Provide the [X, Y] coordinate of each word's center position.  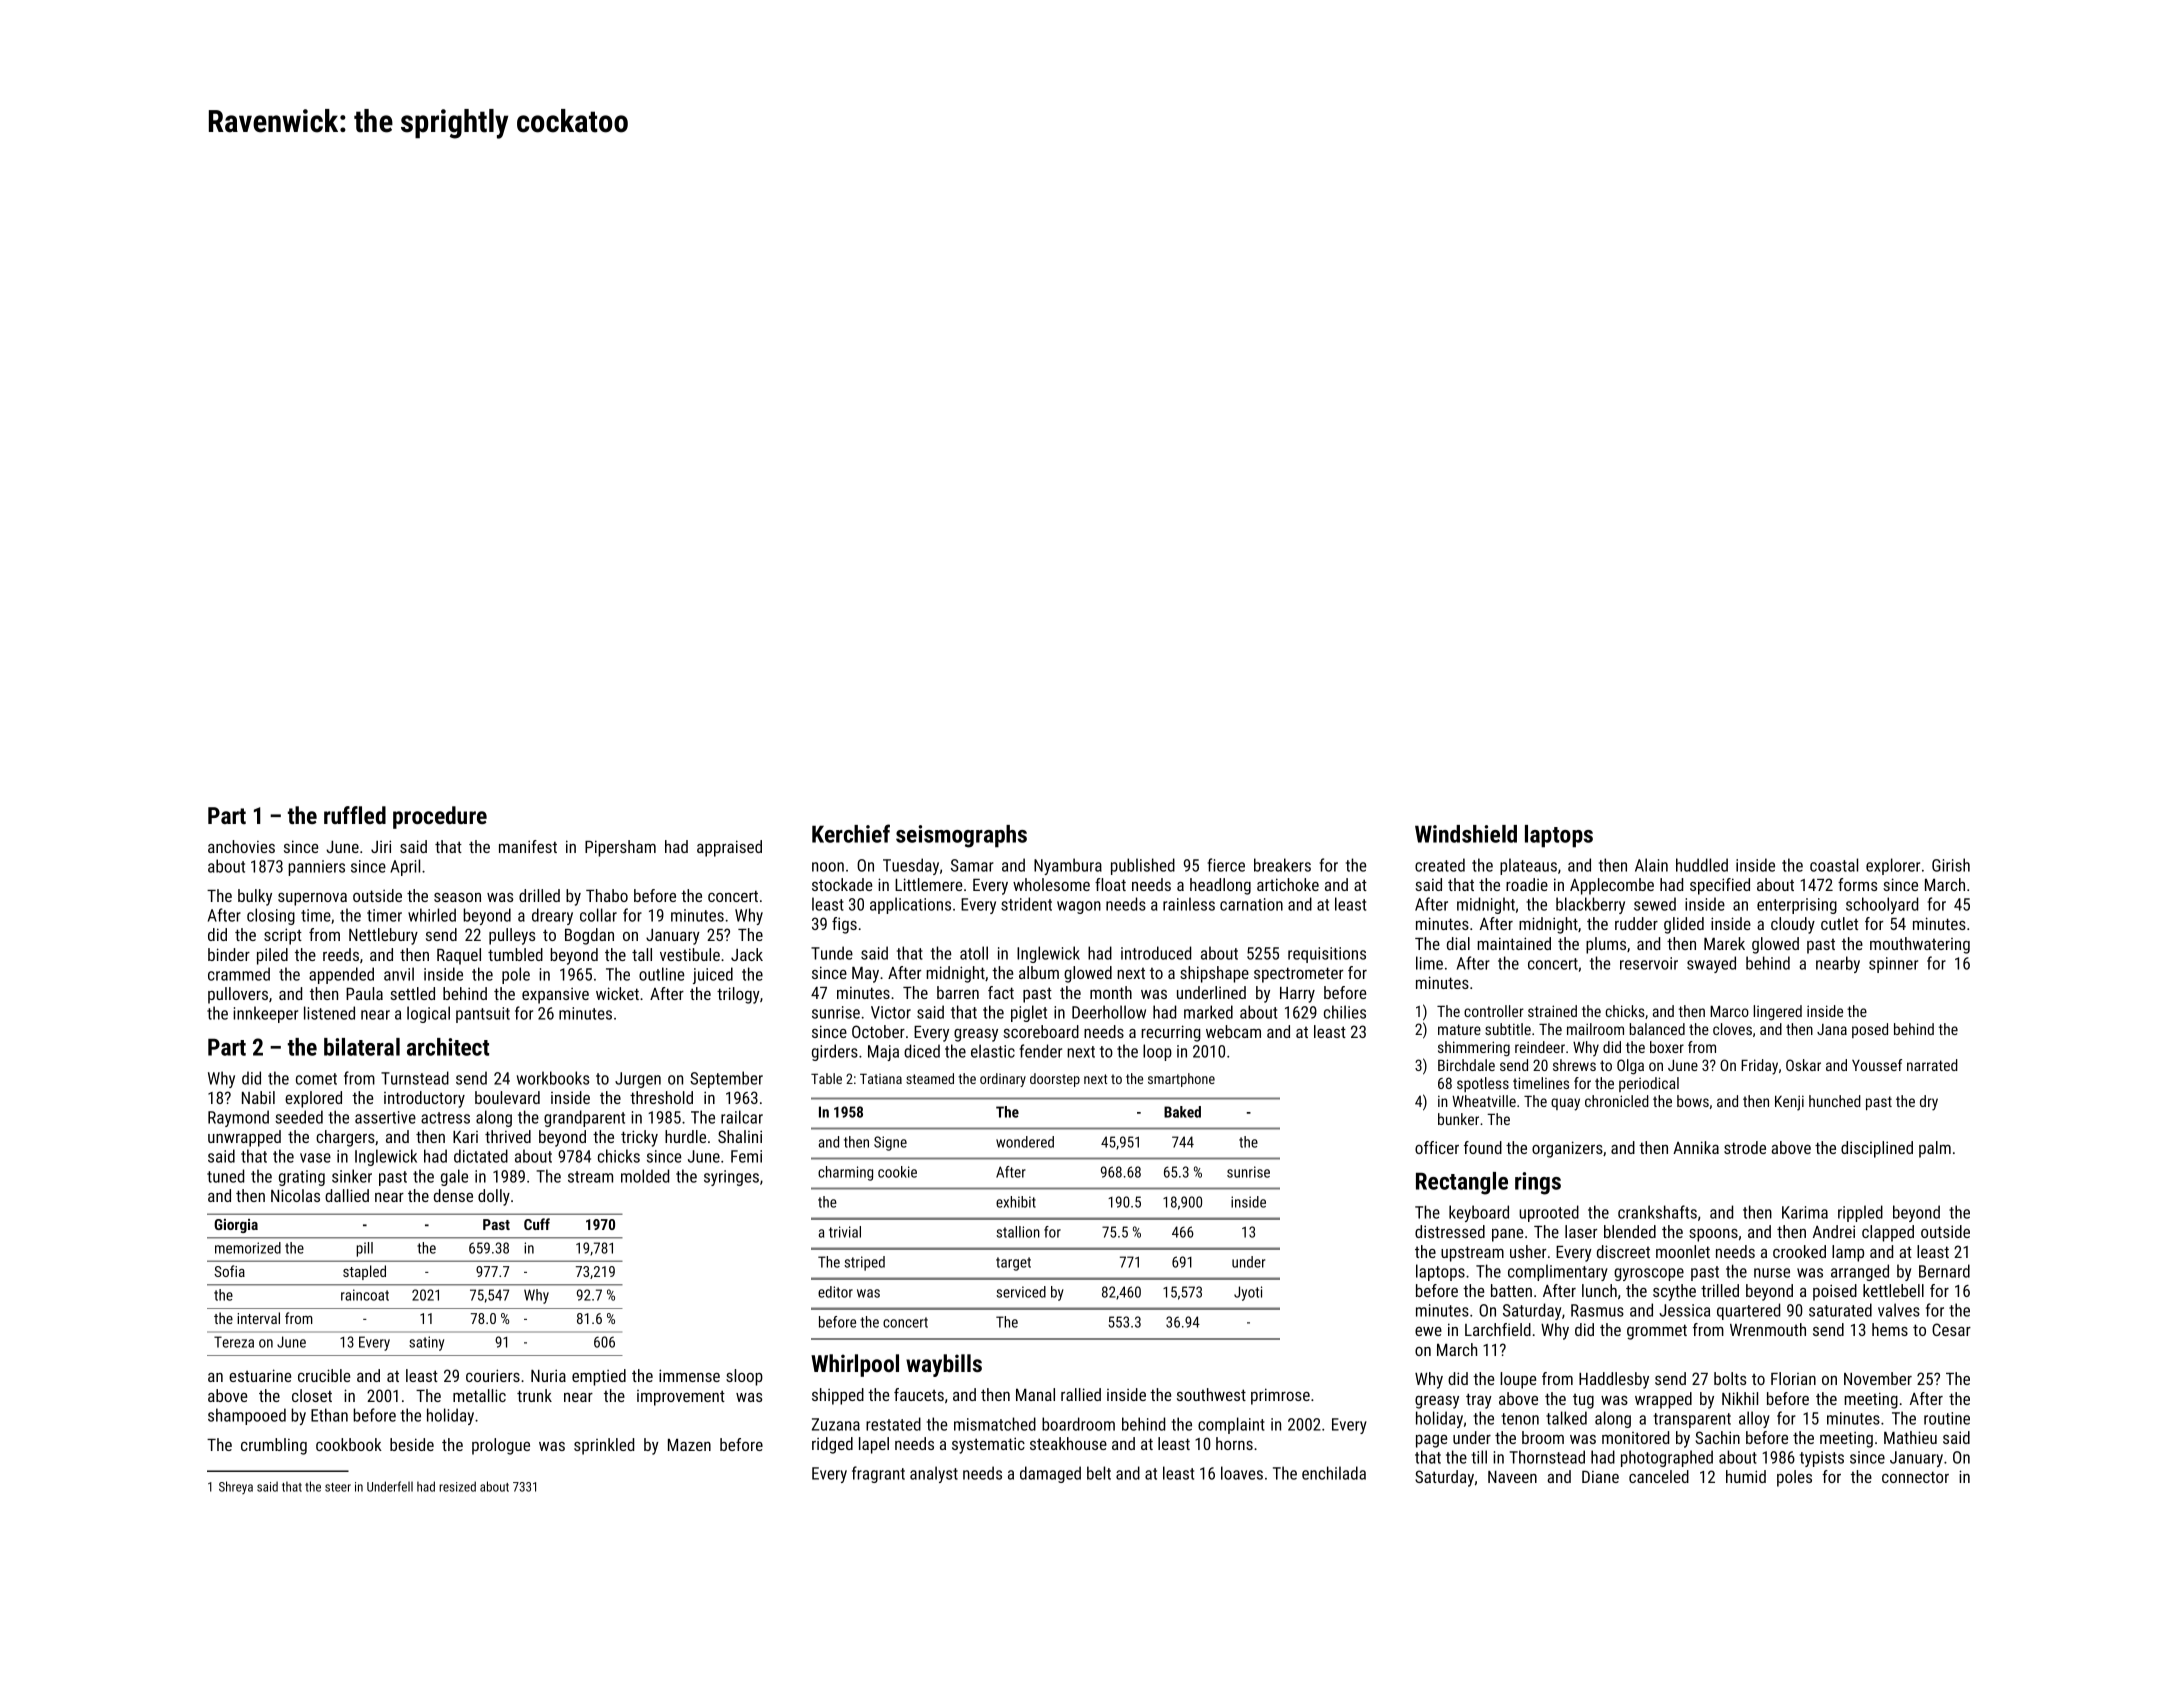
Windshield [1466, 834]
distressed [1450, 1231]
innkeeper [265, 1014]
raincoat [365, 1295]
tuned [225, 1176]
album [1039, 972]
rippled [1860, 1213]
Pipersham [620, 848]
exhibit [1016, 1202]
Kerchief [851, 833]
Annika [1696, 1147]
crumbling [274, 1446]
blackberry [1590, 905]
